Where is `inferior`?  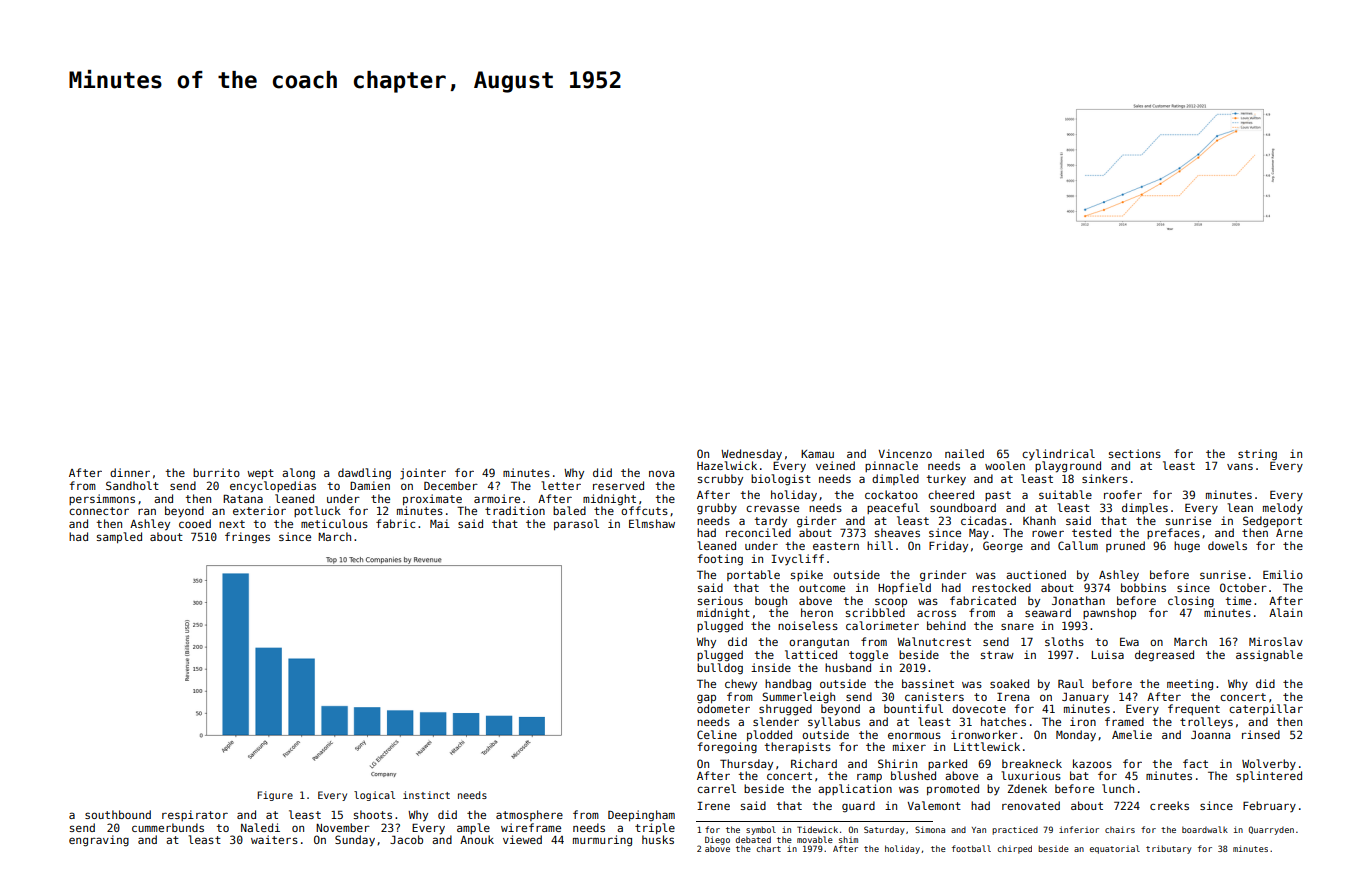 inferior is located at coordinates (1079, 829).
